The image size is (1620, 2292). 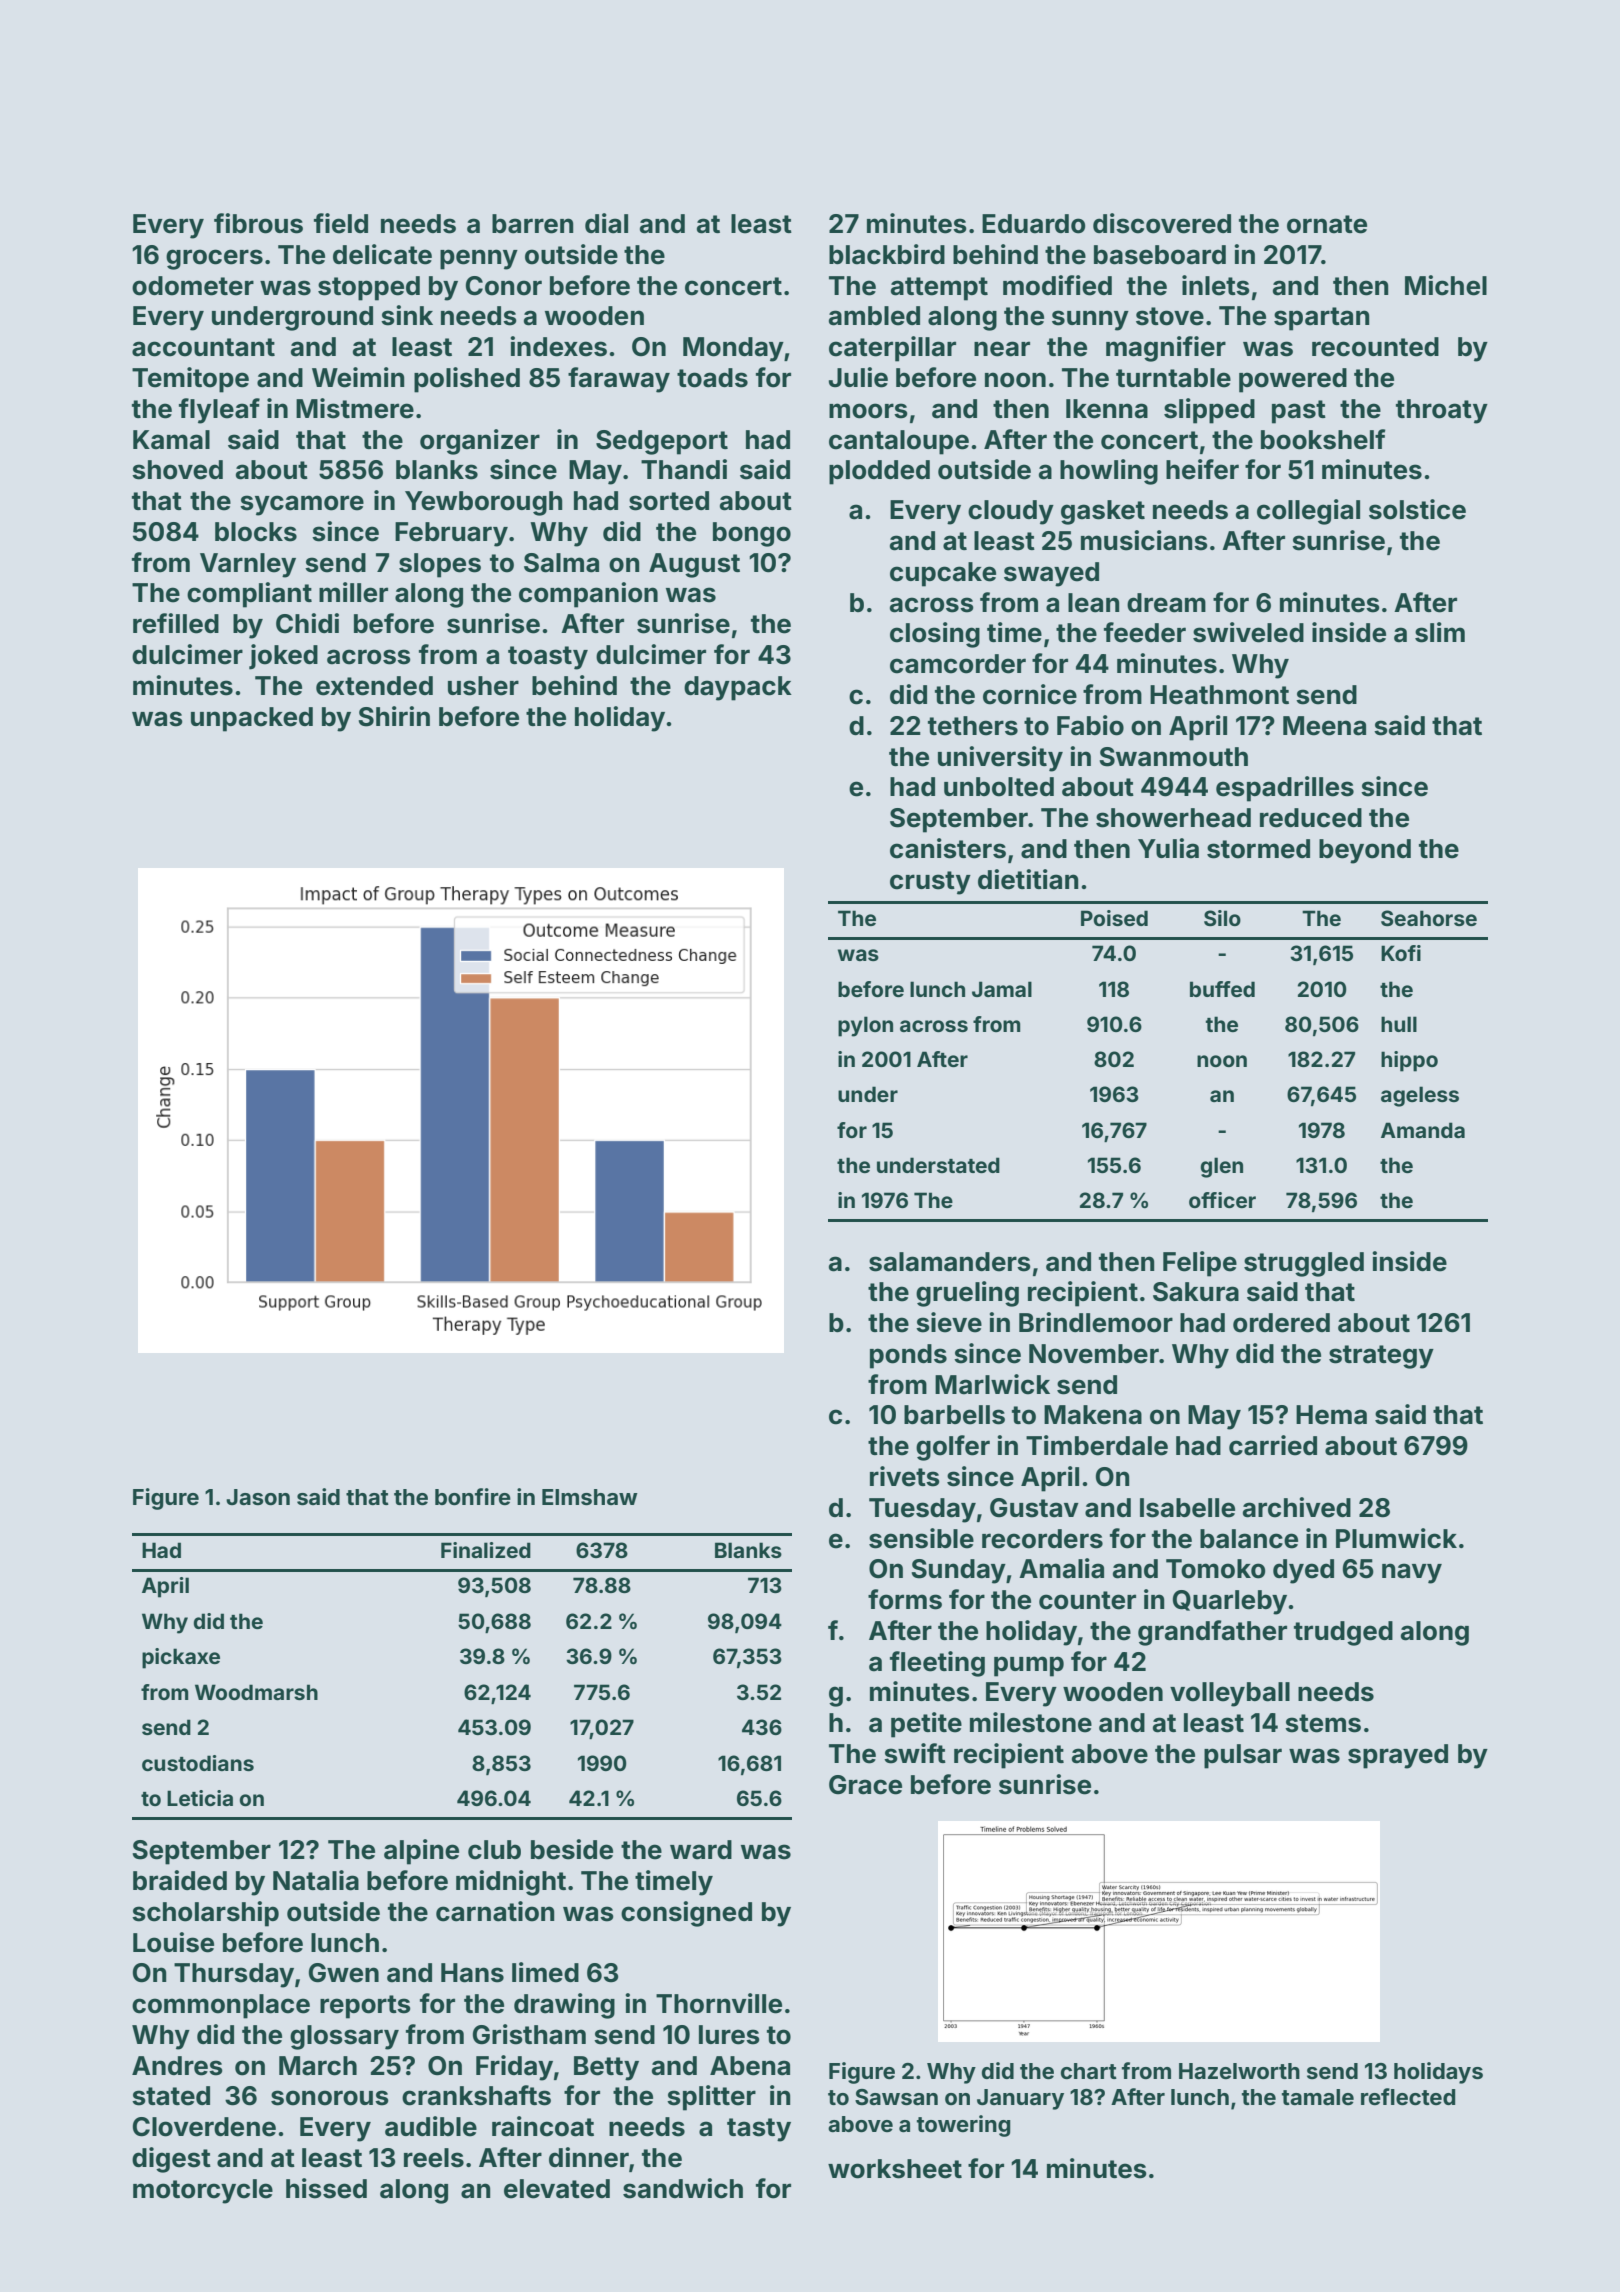 What do you see at coordinates (181, 1658) in the screenshot?
I see `pickaxe` at bounding box center [181, 1658].
